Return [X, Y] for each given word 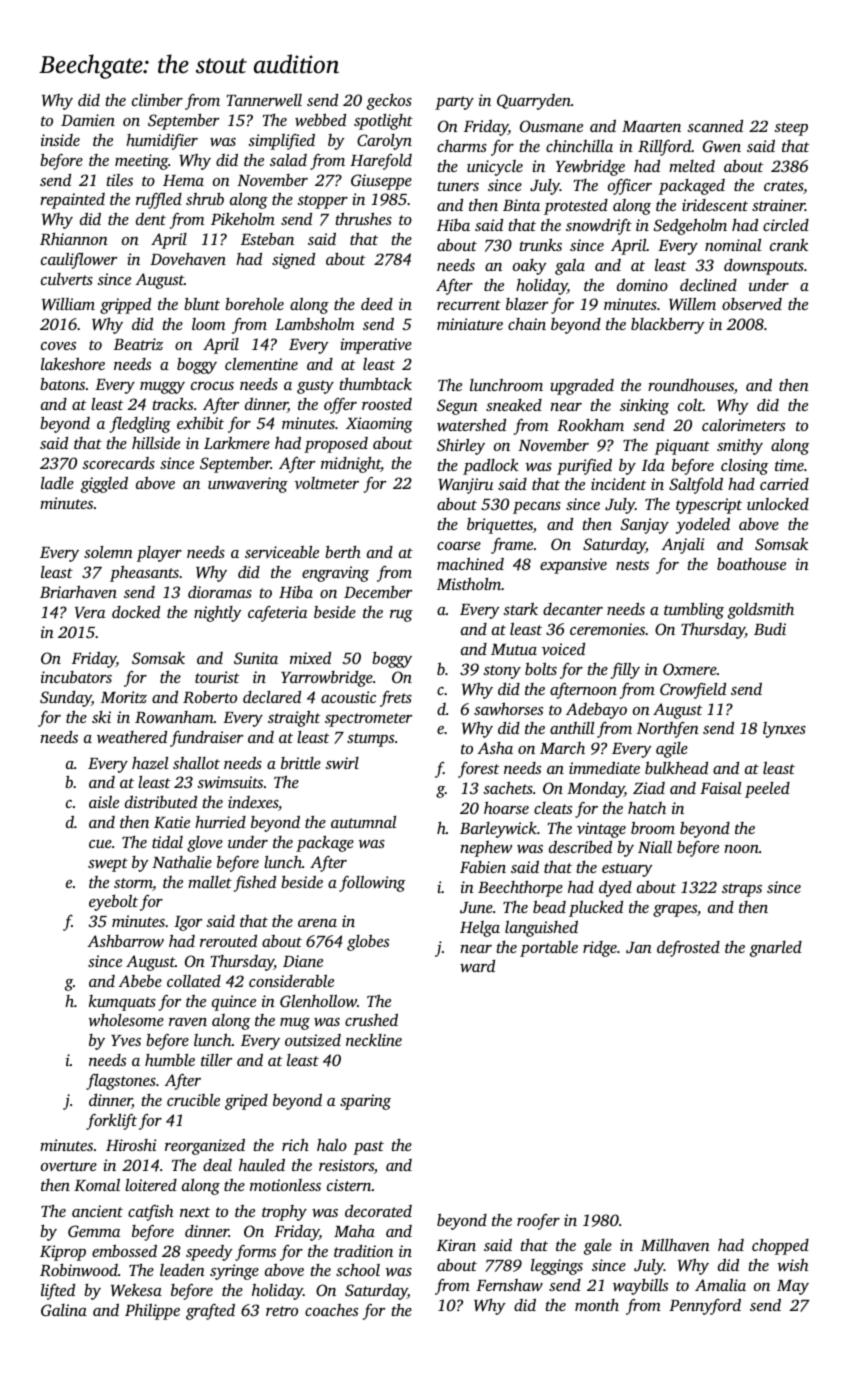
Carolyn [384, 142]
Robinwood [79, 1270]
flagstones [121, 1082]
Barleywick [498, 830]
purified [584, 466]
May [793, 1287]
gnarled [776, 949]
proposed [336, 445]
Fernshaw [509, 1285]
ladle [57, 482]
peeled [767, 790]
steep [791, 129]
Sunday [66, 699]
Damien [88, 120]
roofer [538, 1222]
